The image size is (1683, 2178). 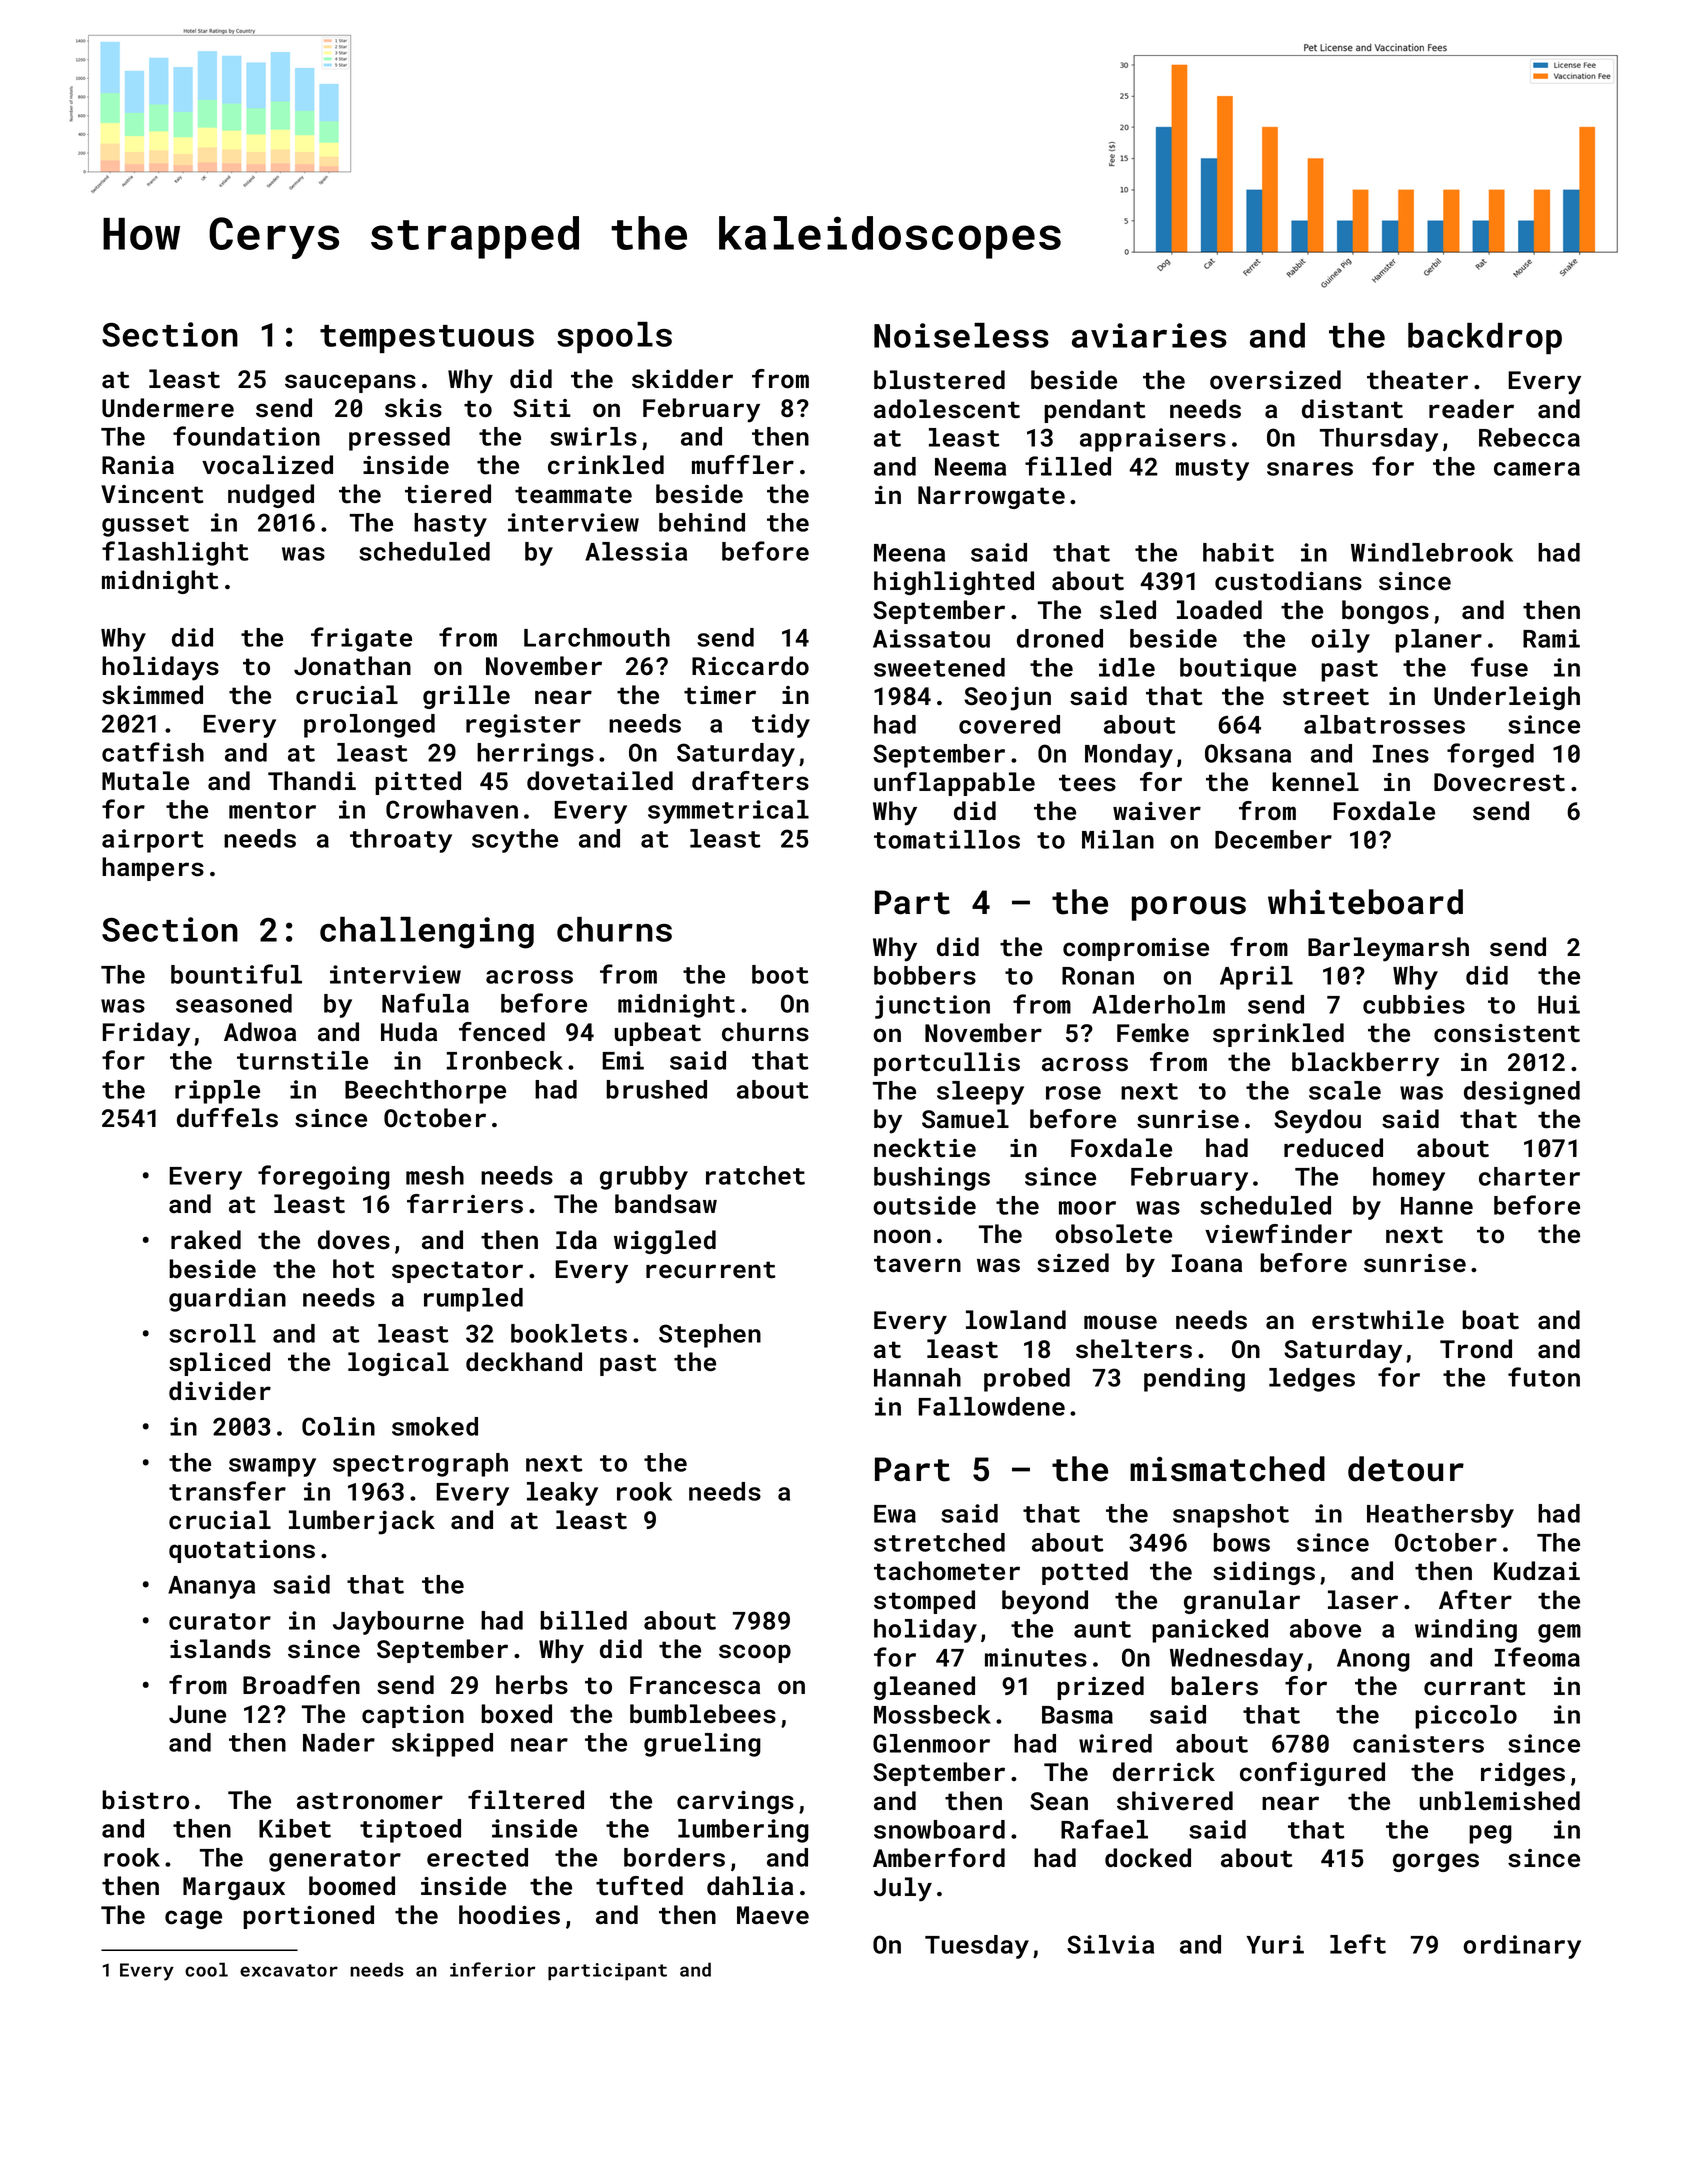 What do you see at coordinates (217, 1092) in the screenshot?
I see `ripple` at bounding box center [217, 1092].
